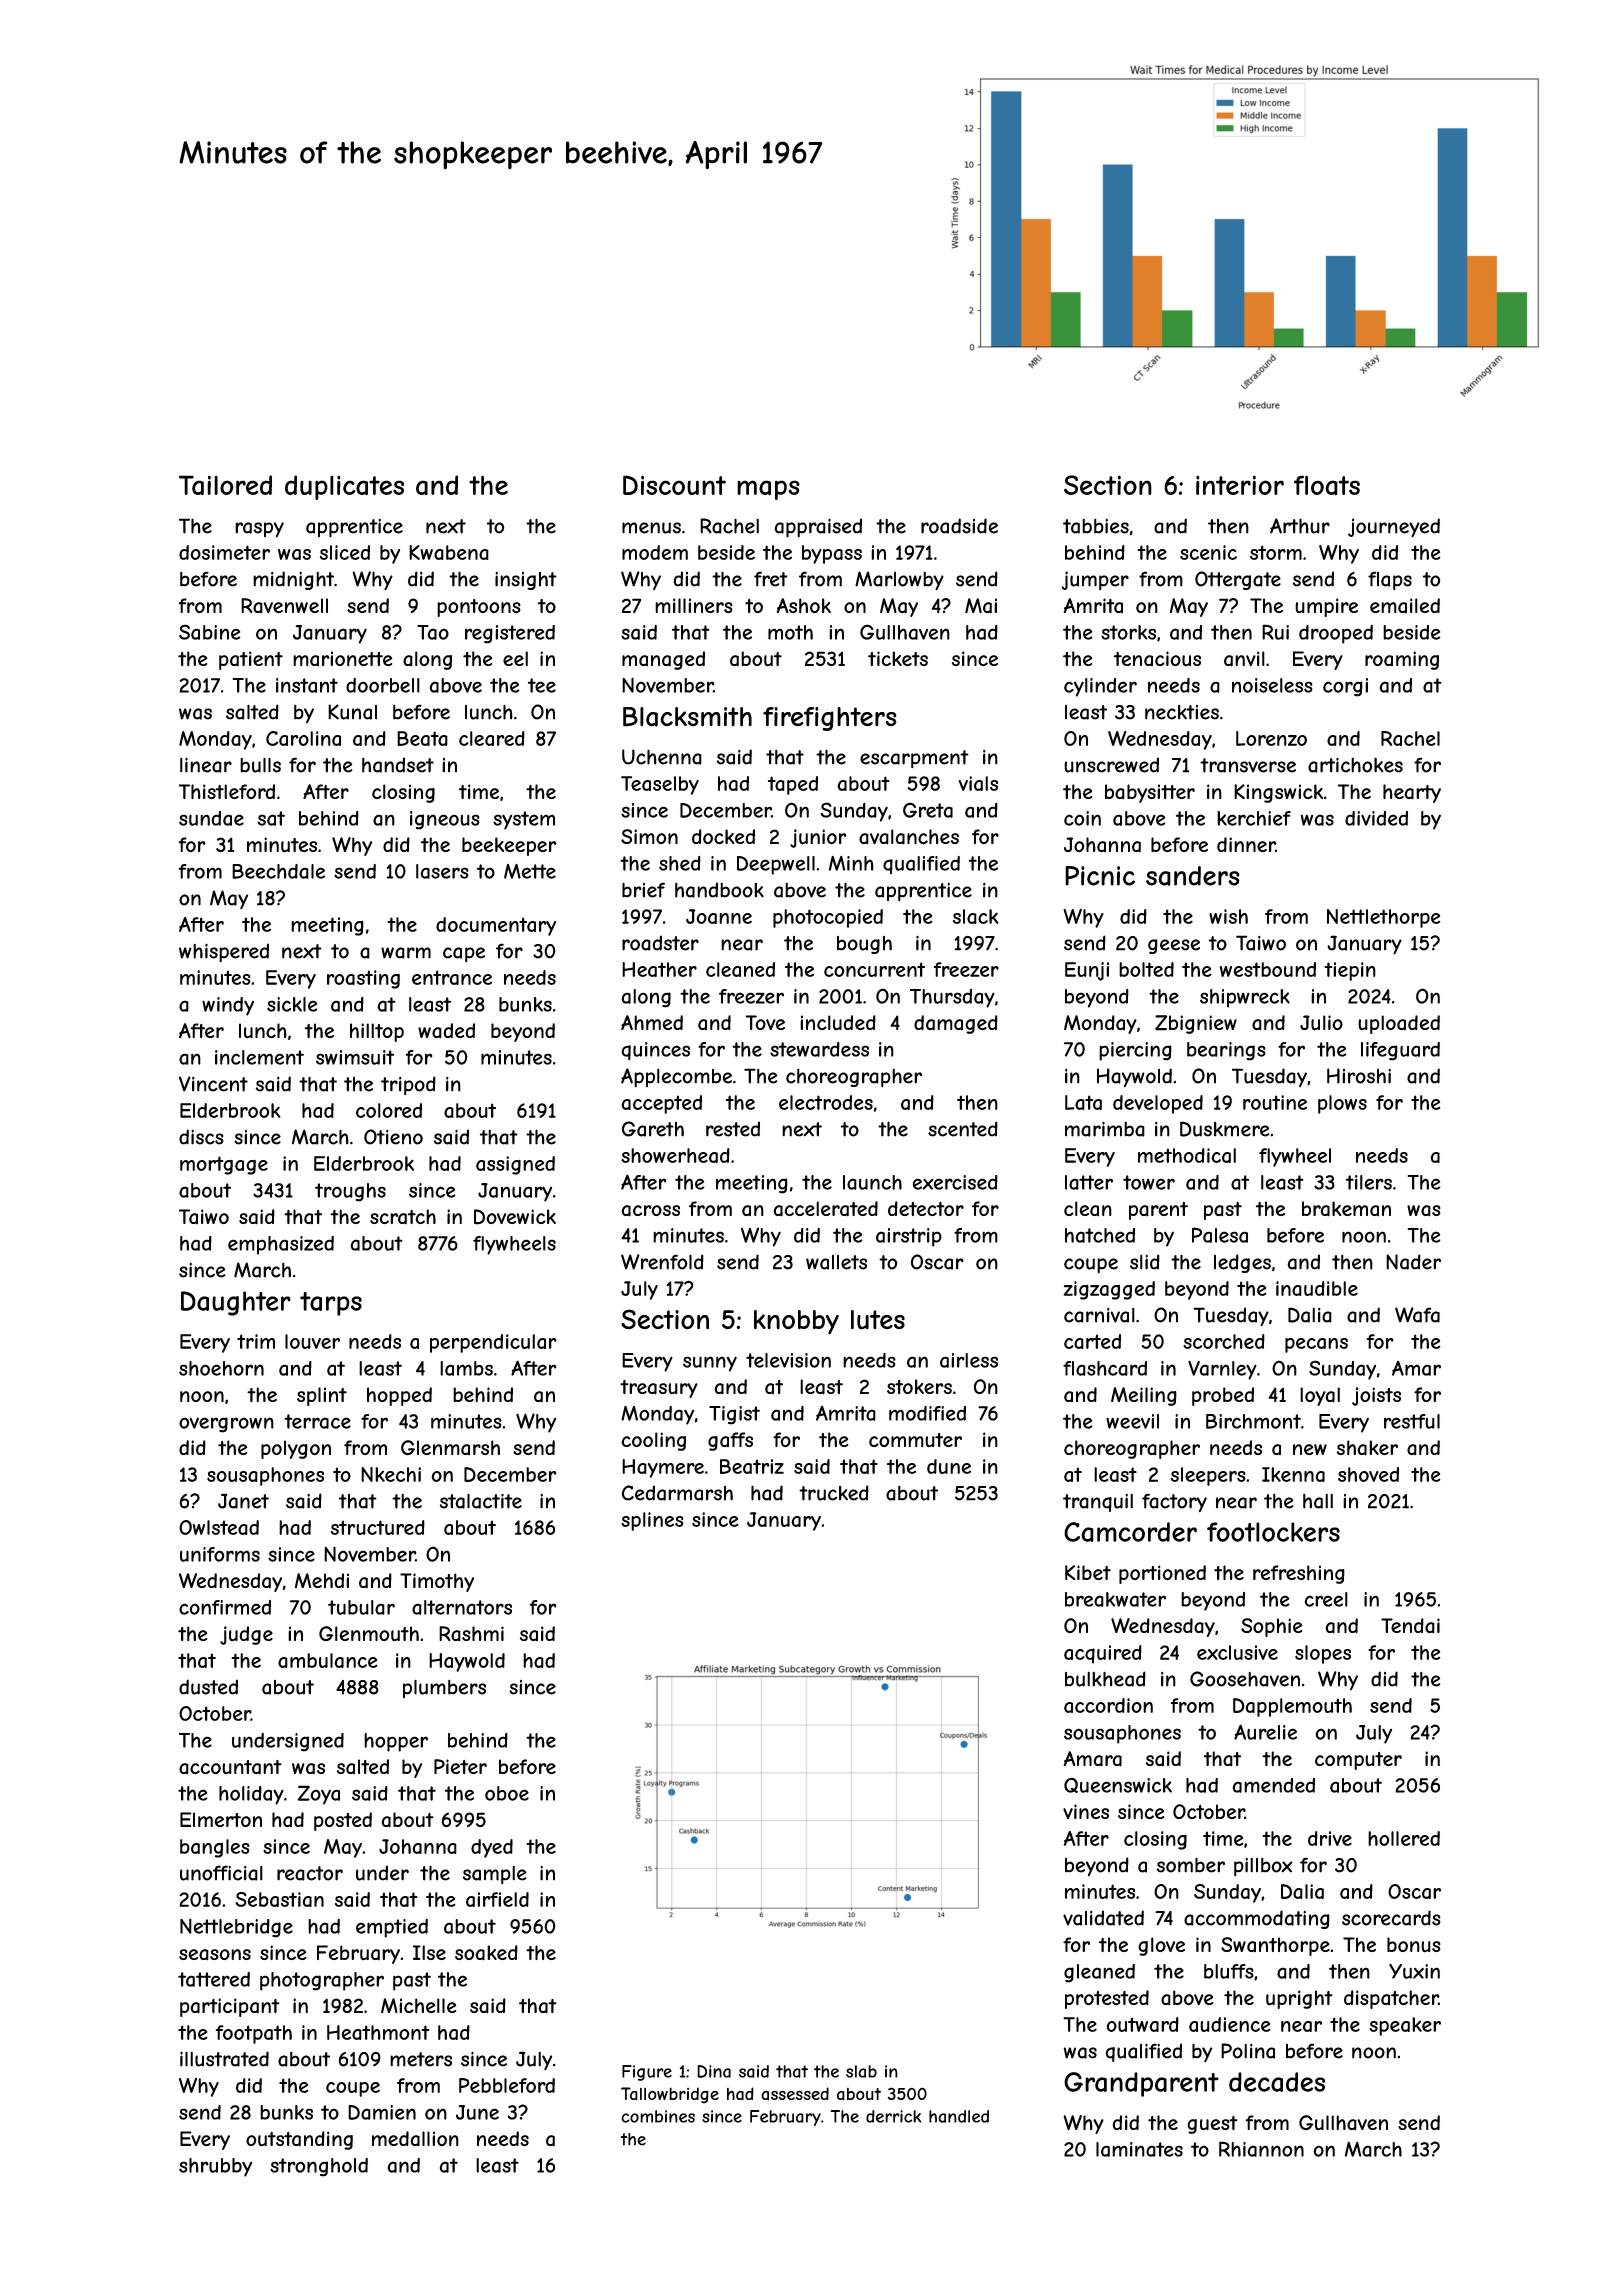  I want to click on Nettlethorpe, so click(1384, 918).
